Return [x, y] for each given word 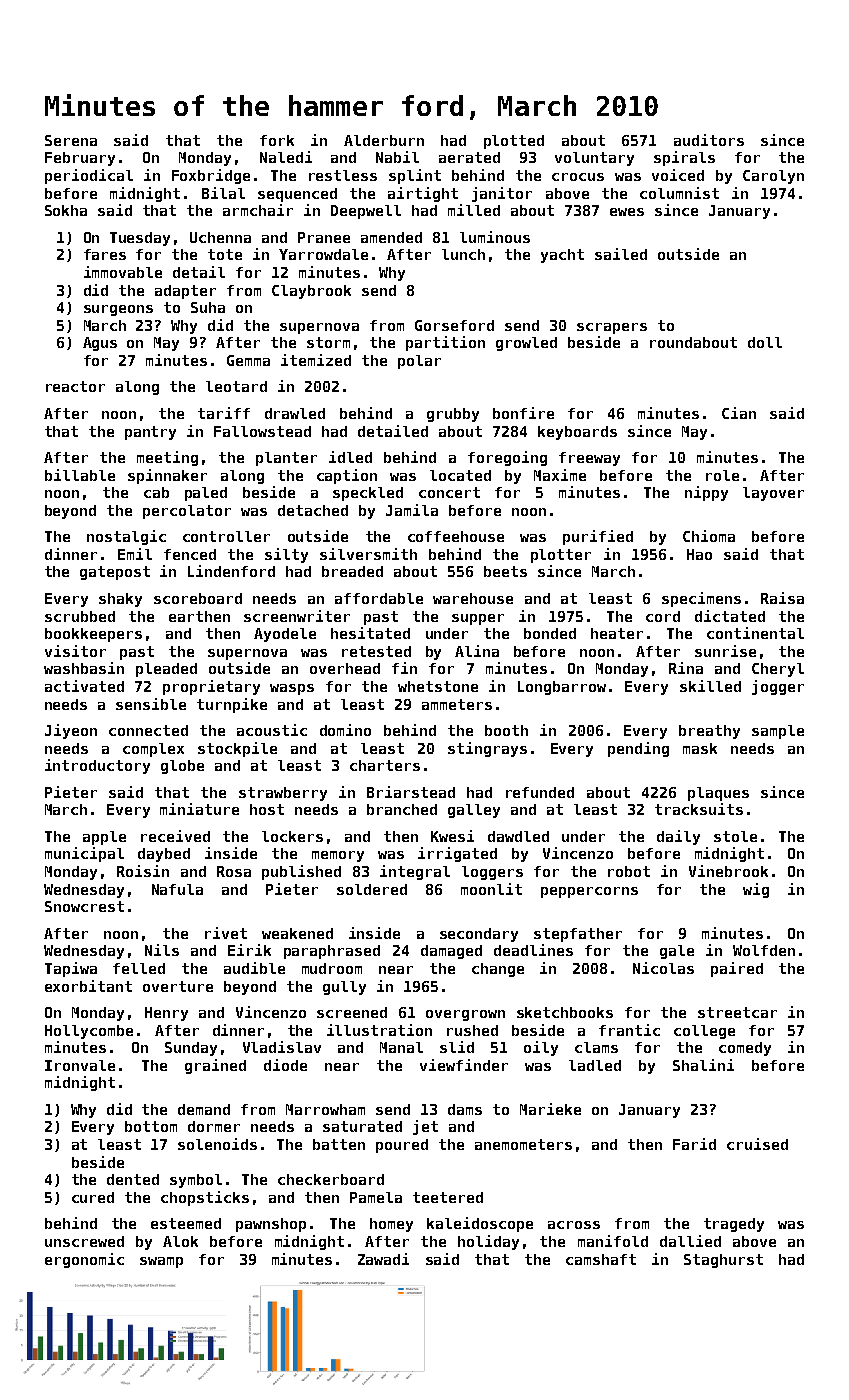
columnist [679, 193]
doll [765, 342]
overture [178, 986]
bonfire [523, 413]
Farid [694, 1144]
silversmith [368, 554]
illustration [379, 1030]
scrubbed [80, 616]
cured [93, 1197]
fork [277, 140]
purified [598, 537]
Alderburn [384, 140]
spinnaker [167, 476]
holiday [488, 1242]
